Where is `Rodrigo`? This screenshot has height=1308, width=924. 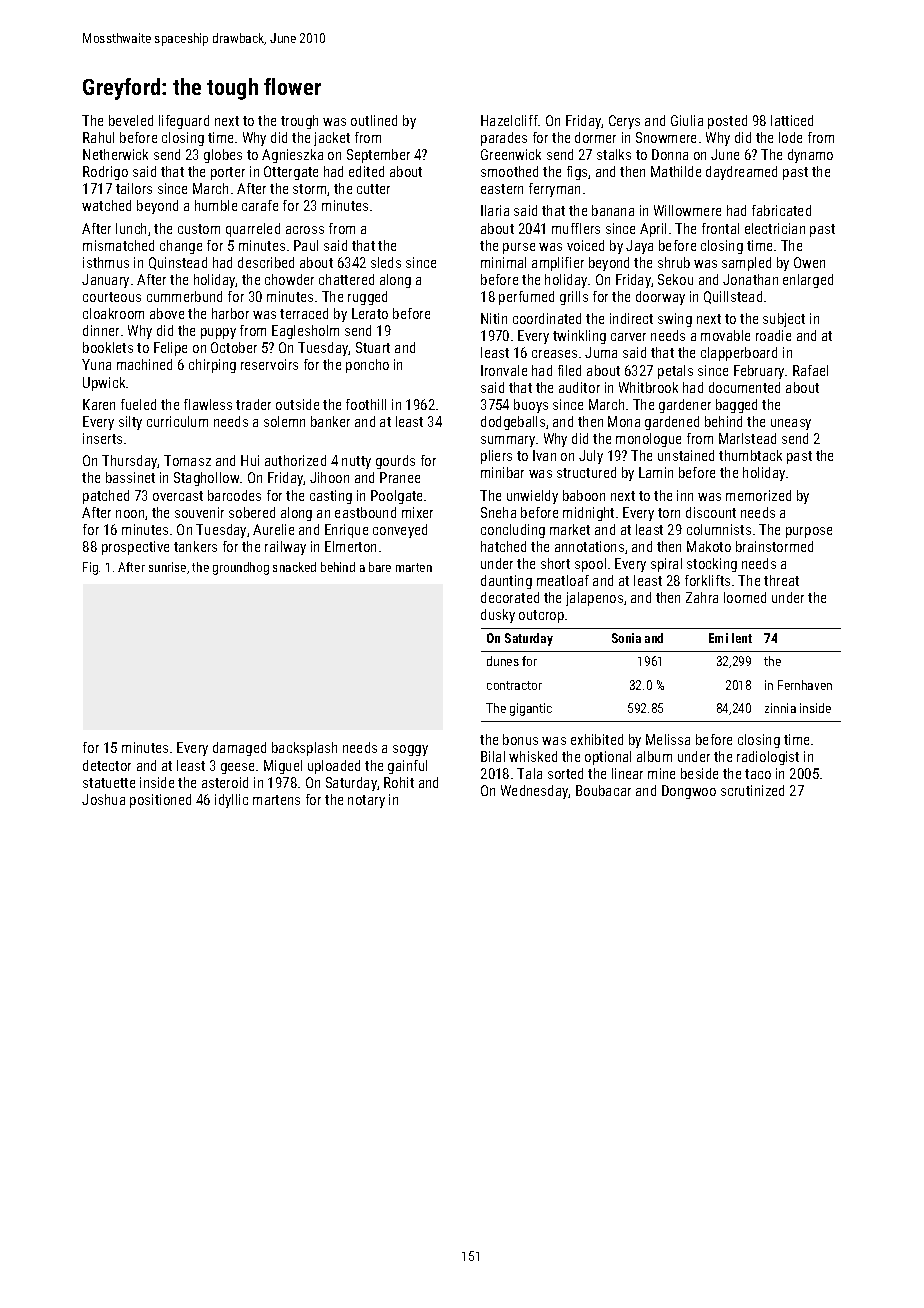 Rodrigo is located at coordinates (105, 173).
